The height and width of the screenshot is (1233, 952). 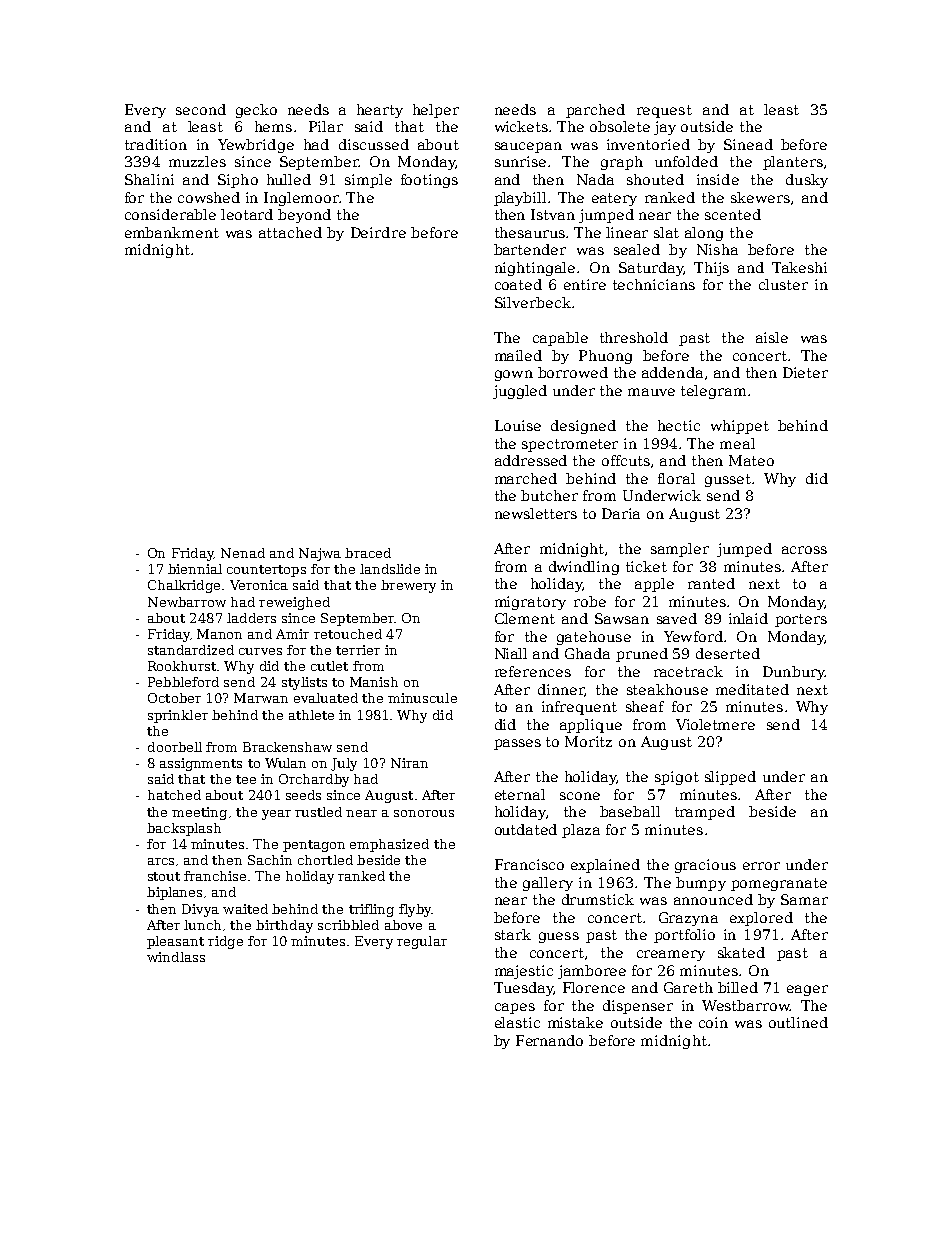 What do you see at coordinates (195, 569) in the screenshot?
I see `biennial` at bounding box center [195, 569].
